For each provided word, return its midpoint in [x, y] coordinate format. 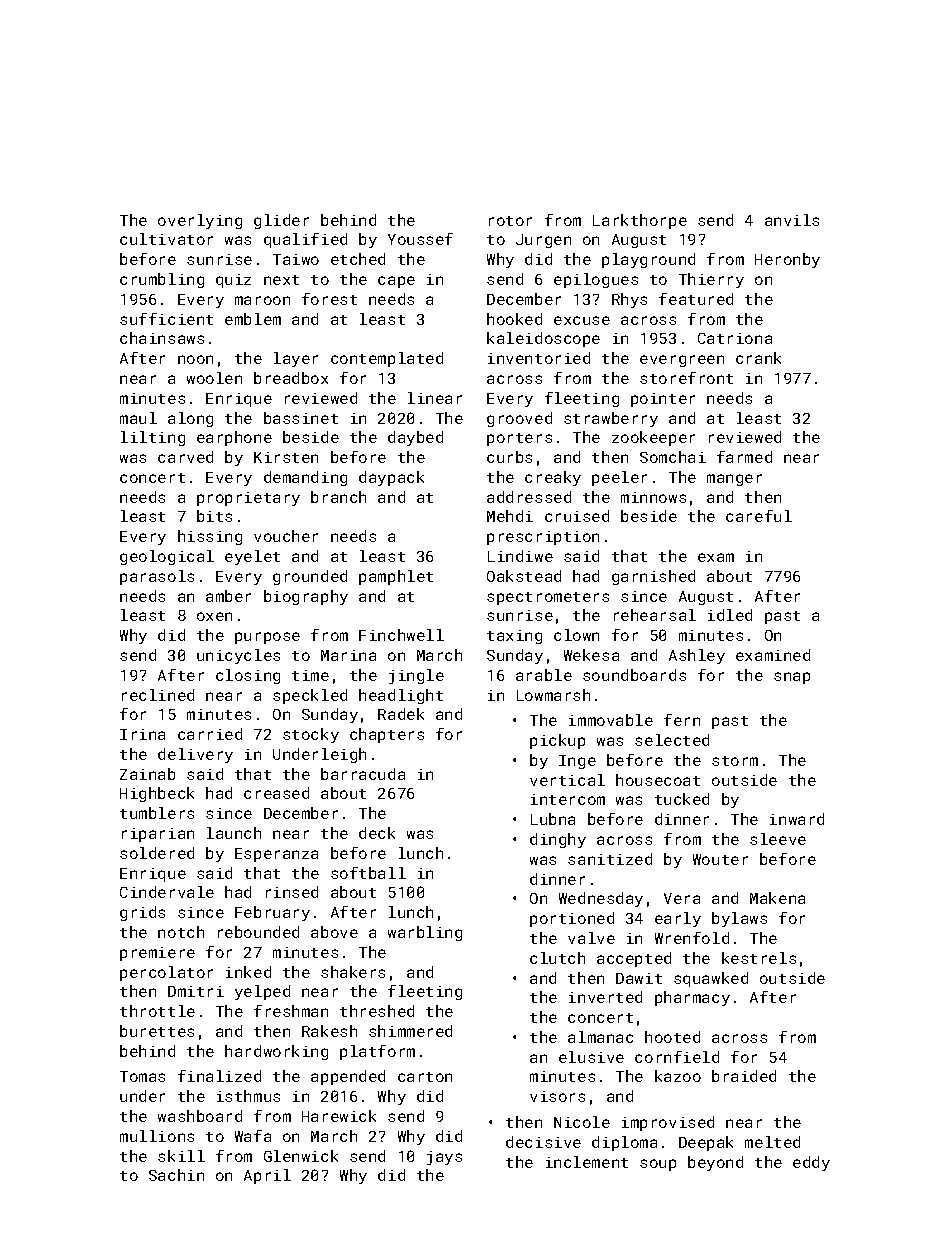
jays [444, 1158]
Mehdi [510, 516]
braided [744, 1076]
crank [758, 358]
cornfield [677, 1057]
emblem [253, 319]
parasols [157, 577]
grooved [519, 419]
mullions [157, 1136]
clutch [557, 958]
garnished [653, 577]
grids [142, 913]
